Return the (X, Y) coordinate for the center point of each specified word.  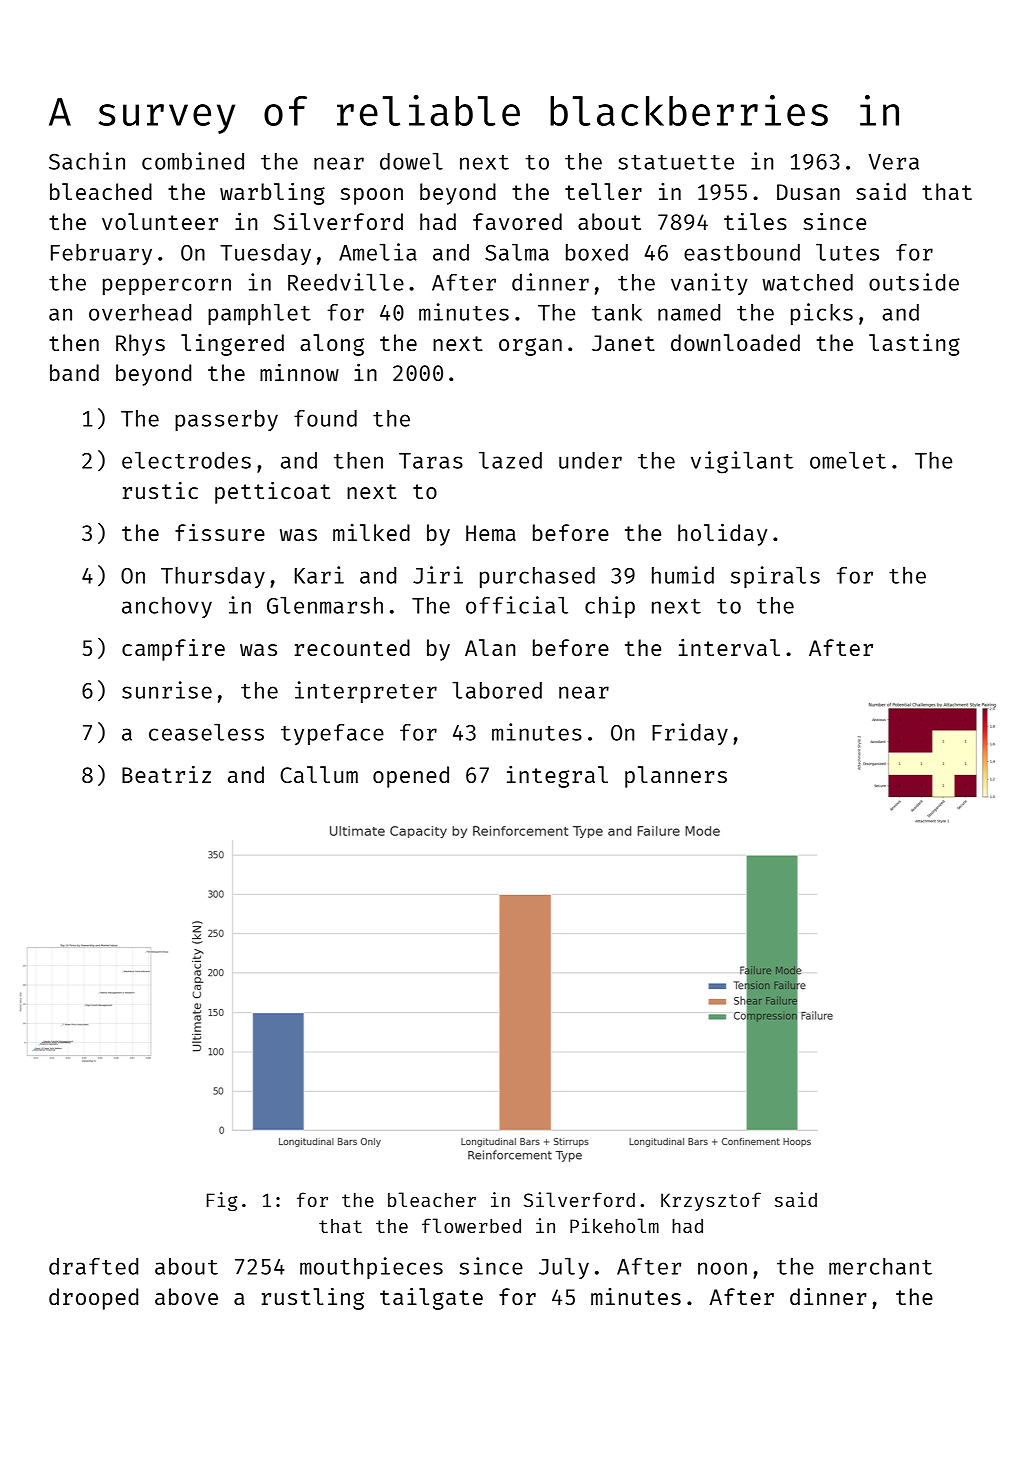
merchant (880, 1266)
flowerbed (471, 1225)
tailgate (431, 1299)
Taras (431, 461)
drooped (93, 1299)
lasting (914, 345)
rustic (160, 490)
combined (193, 161)
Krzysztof (711, 1201)
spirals (775, 577)
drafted (93, 1266)
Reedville (346, 282)
